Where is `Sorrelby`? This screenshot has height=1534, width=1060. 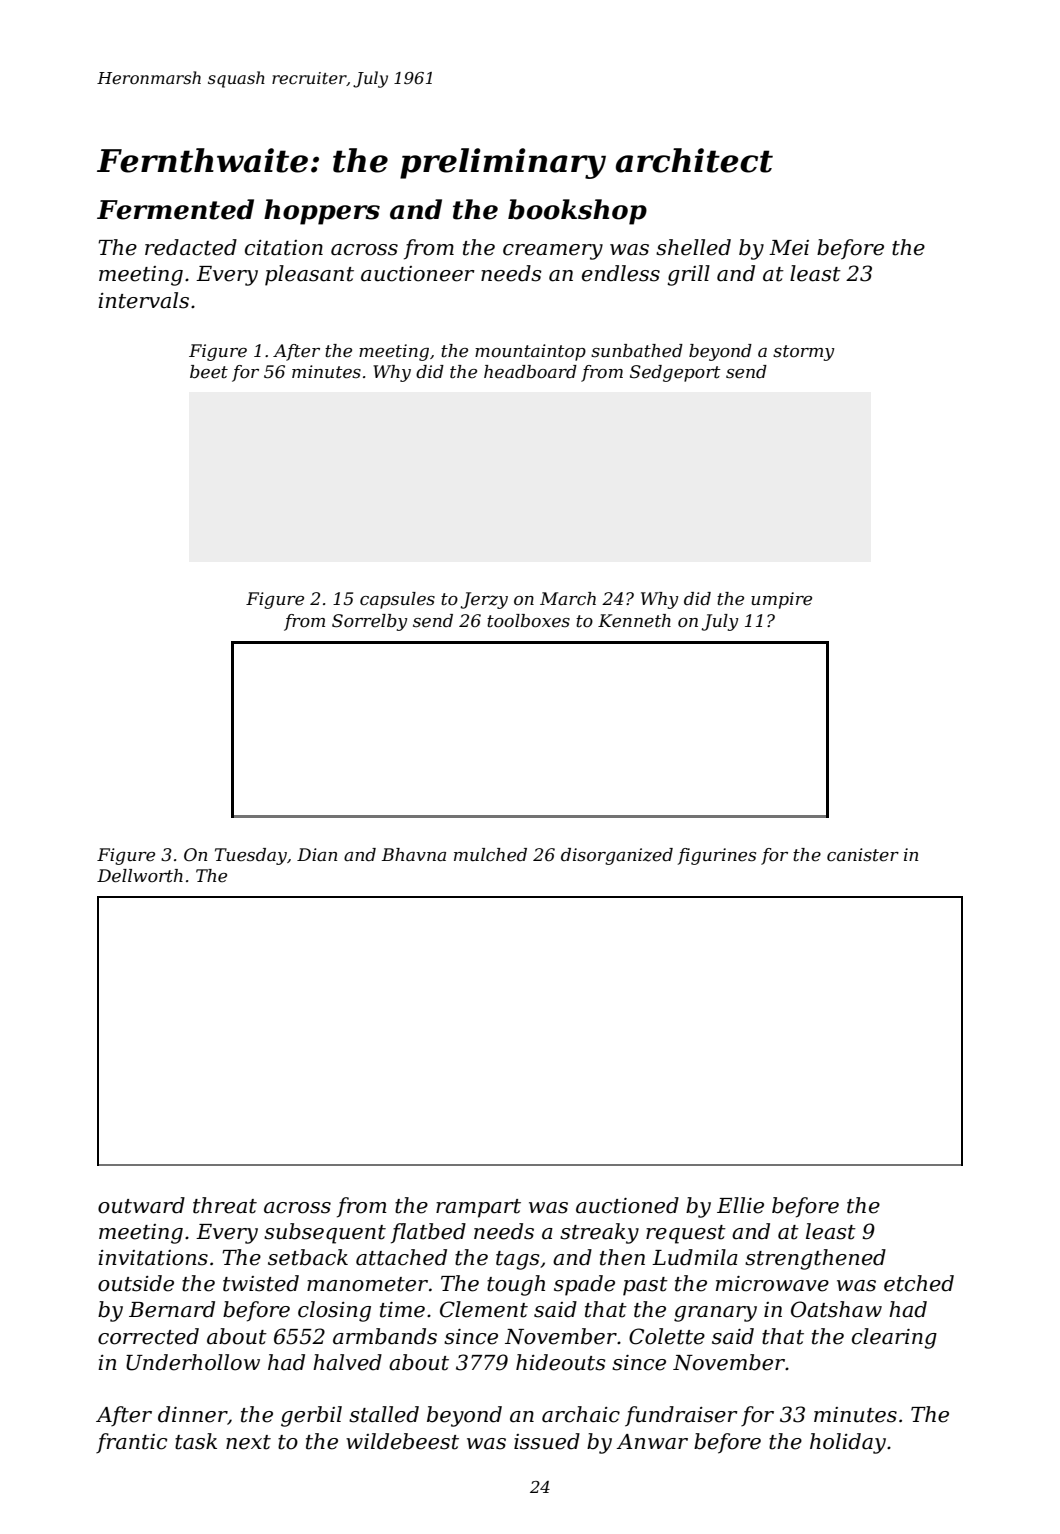
Sorrelby is located at coordinates (369, 622).
